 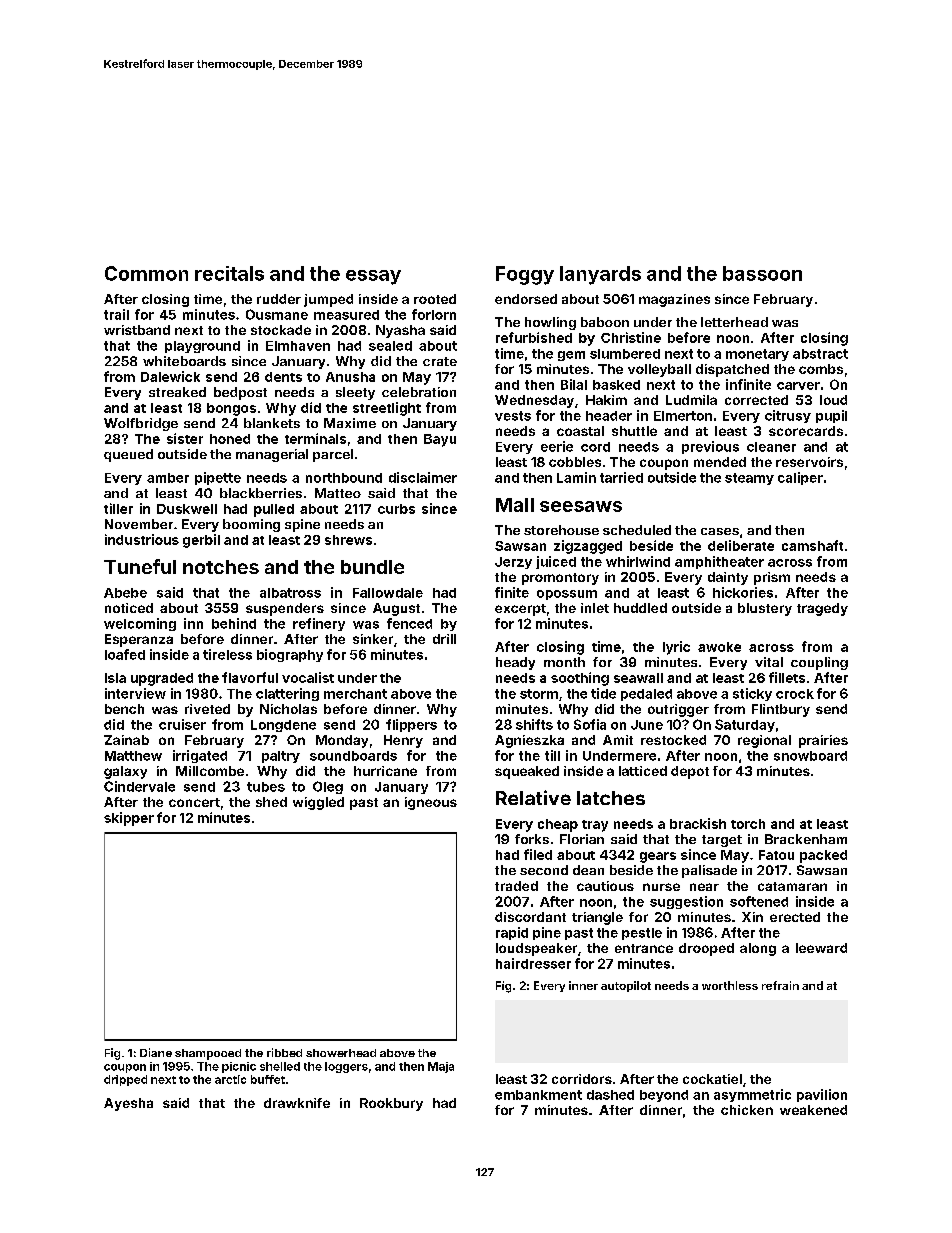 I want to click on gears, so click(x=658, y=857).
